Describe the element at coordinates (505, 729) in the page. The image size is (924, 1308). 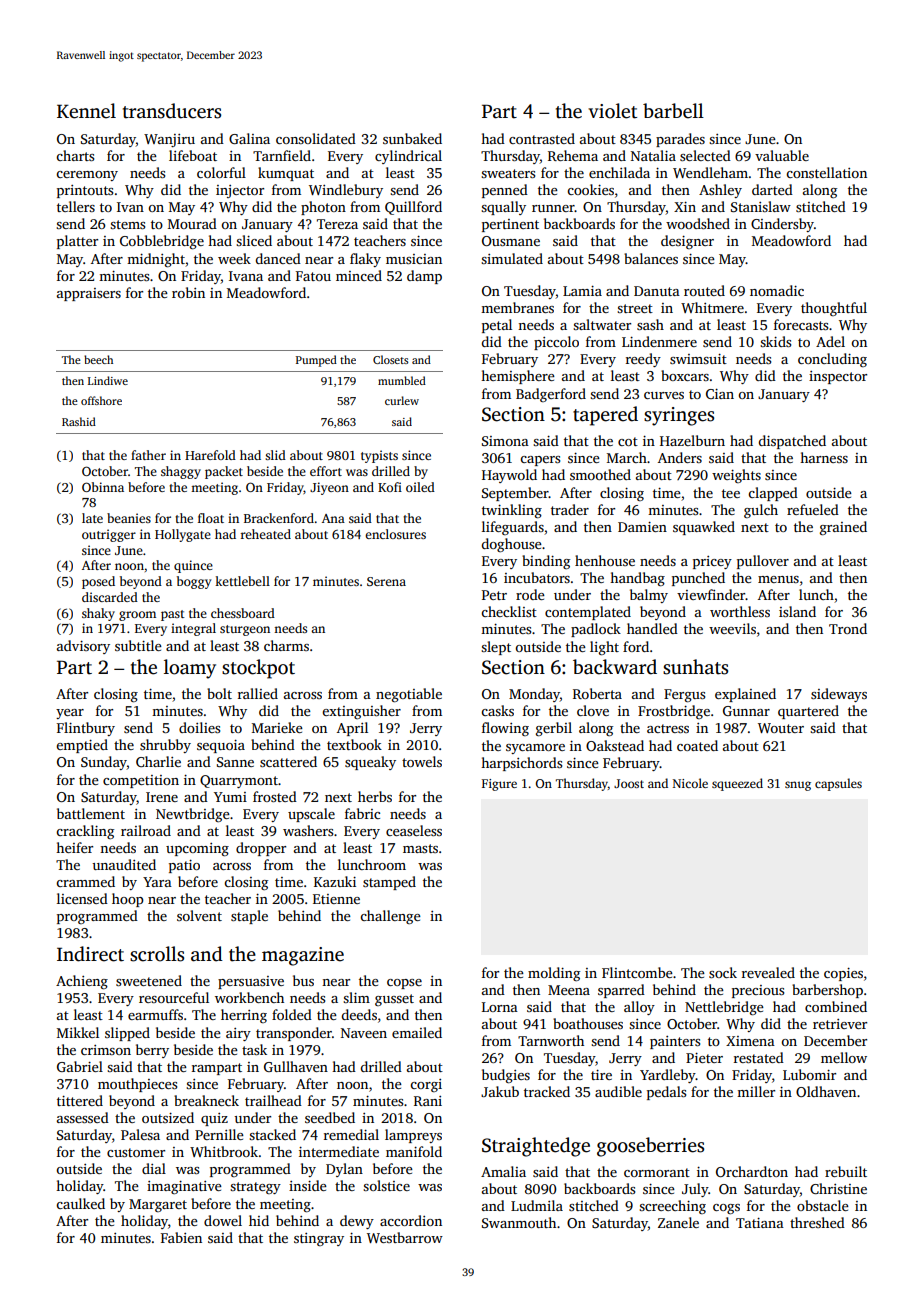
I see `flowing` at that location.
